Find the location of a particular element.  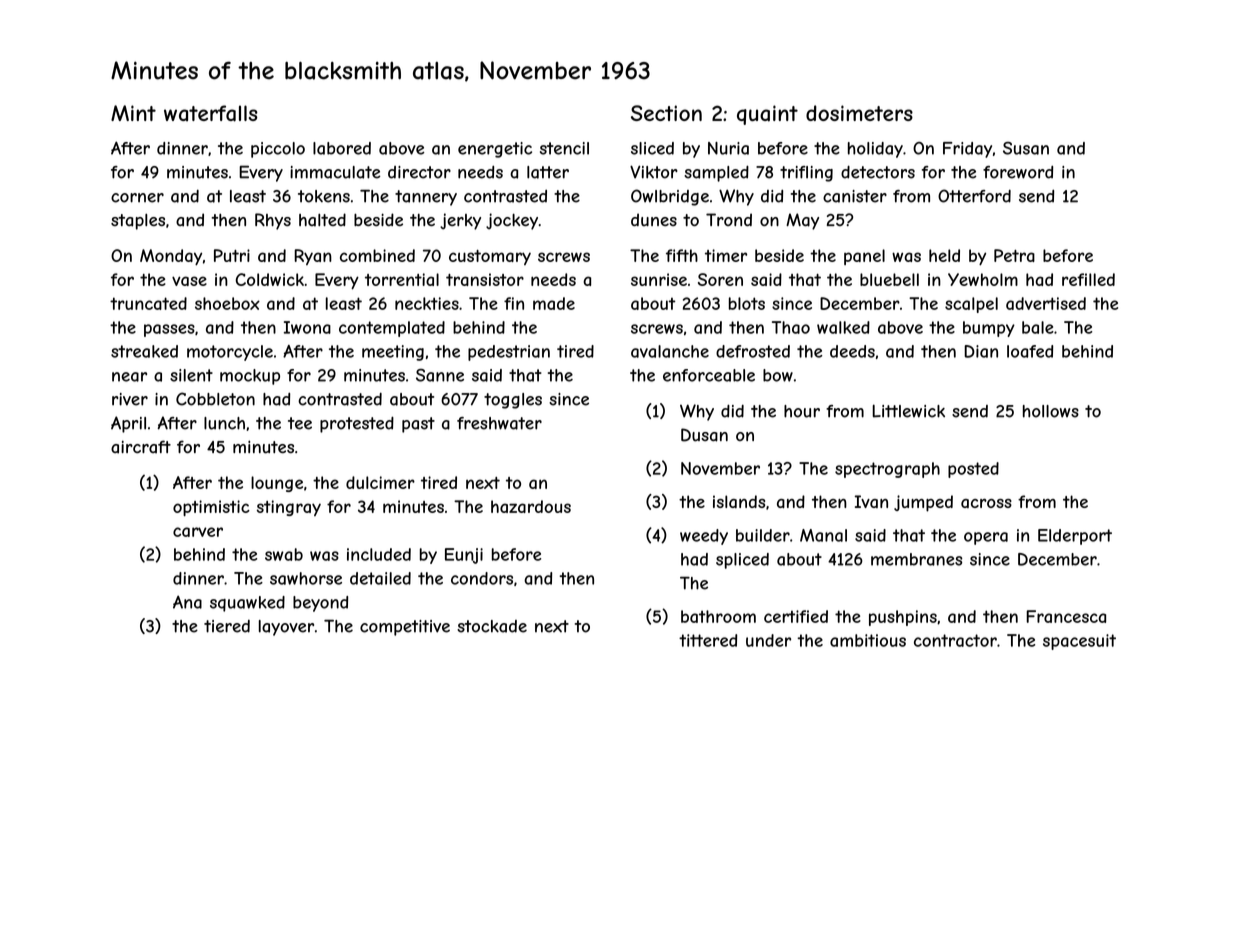

tiered is located at coordinates (227, 626).
